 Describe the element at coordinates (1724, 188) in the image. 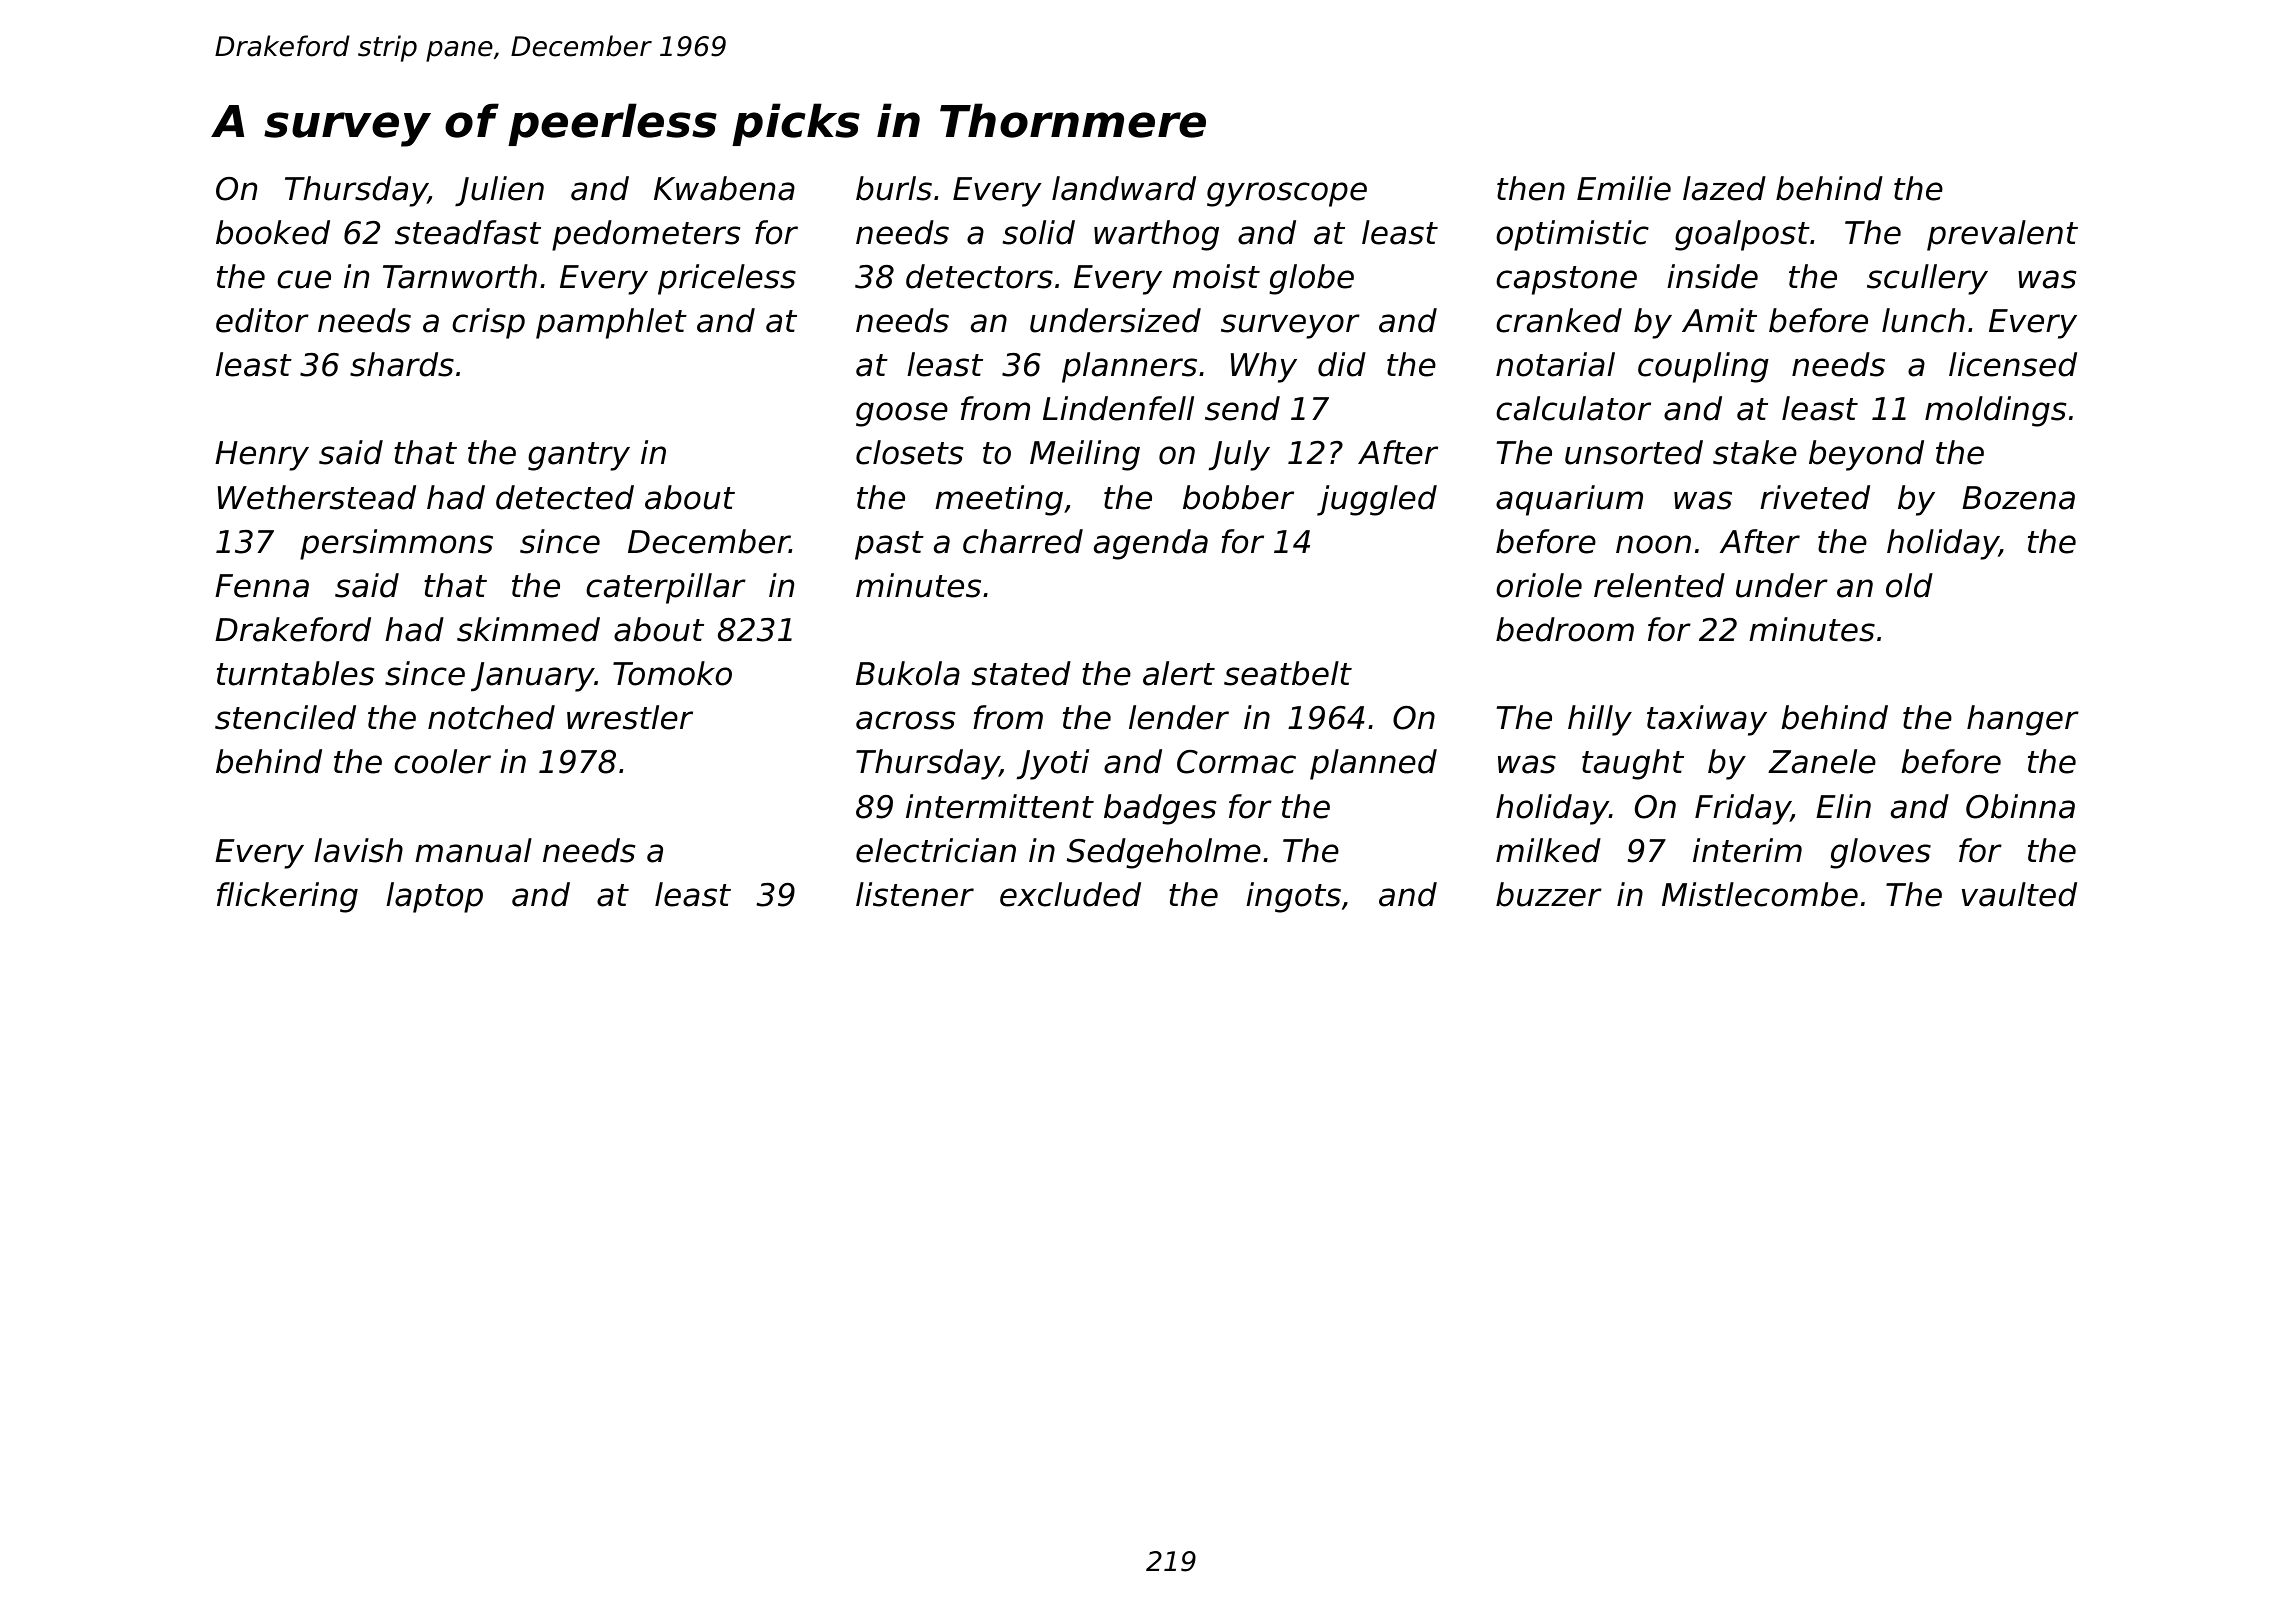

I see `lazed` at that location.
